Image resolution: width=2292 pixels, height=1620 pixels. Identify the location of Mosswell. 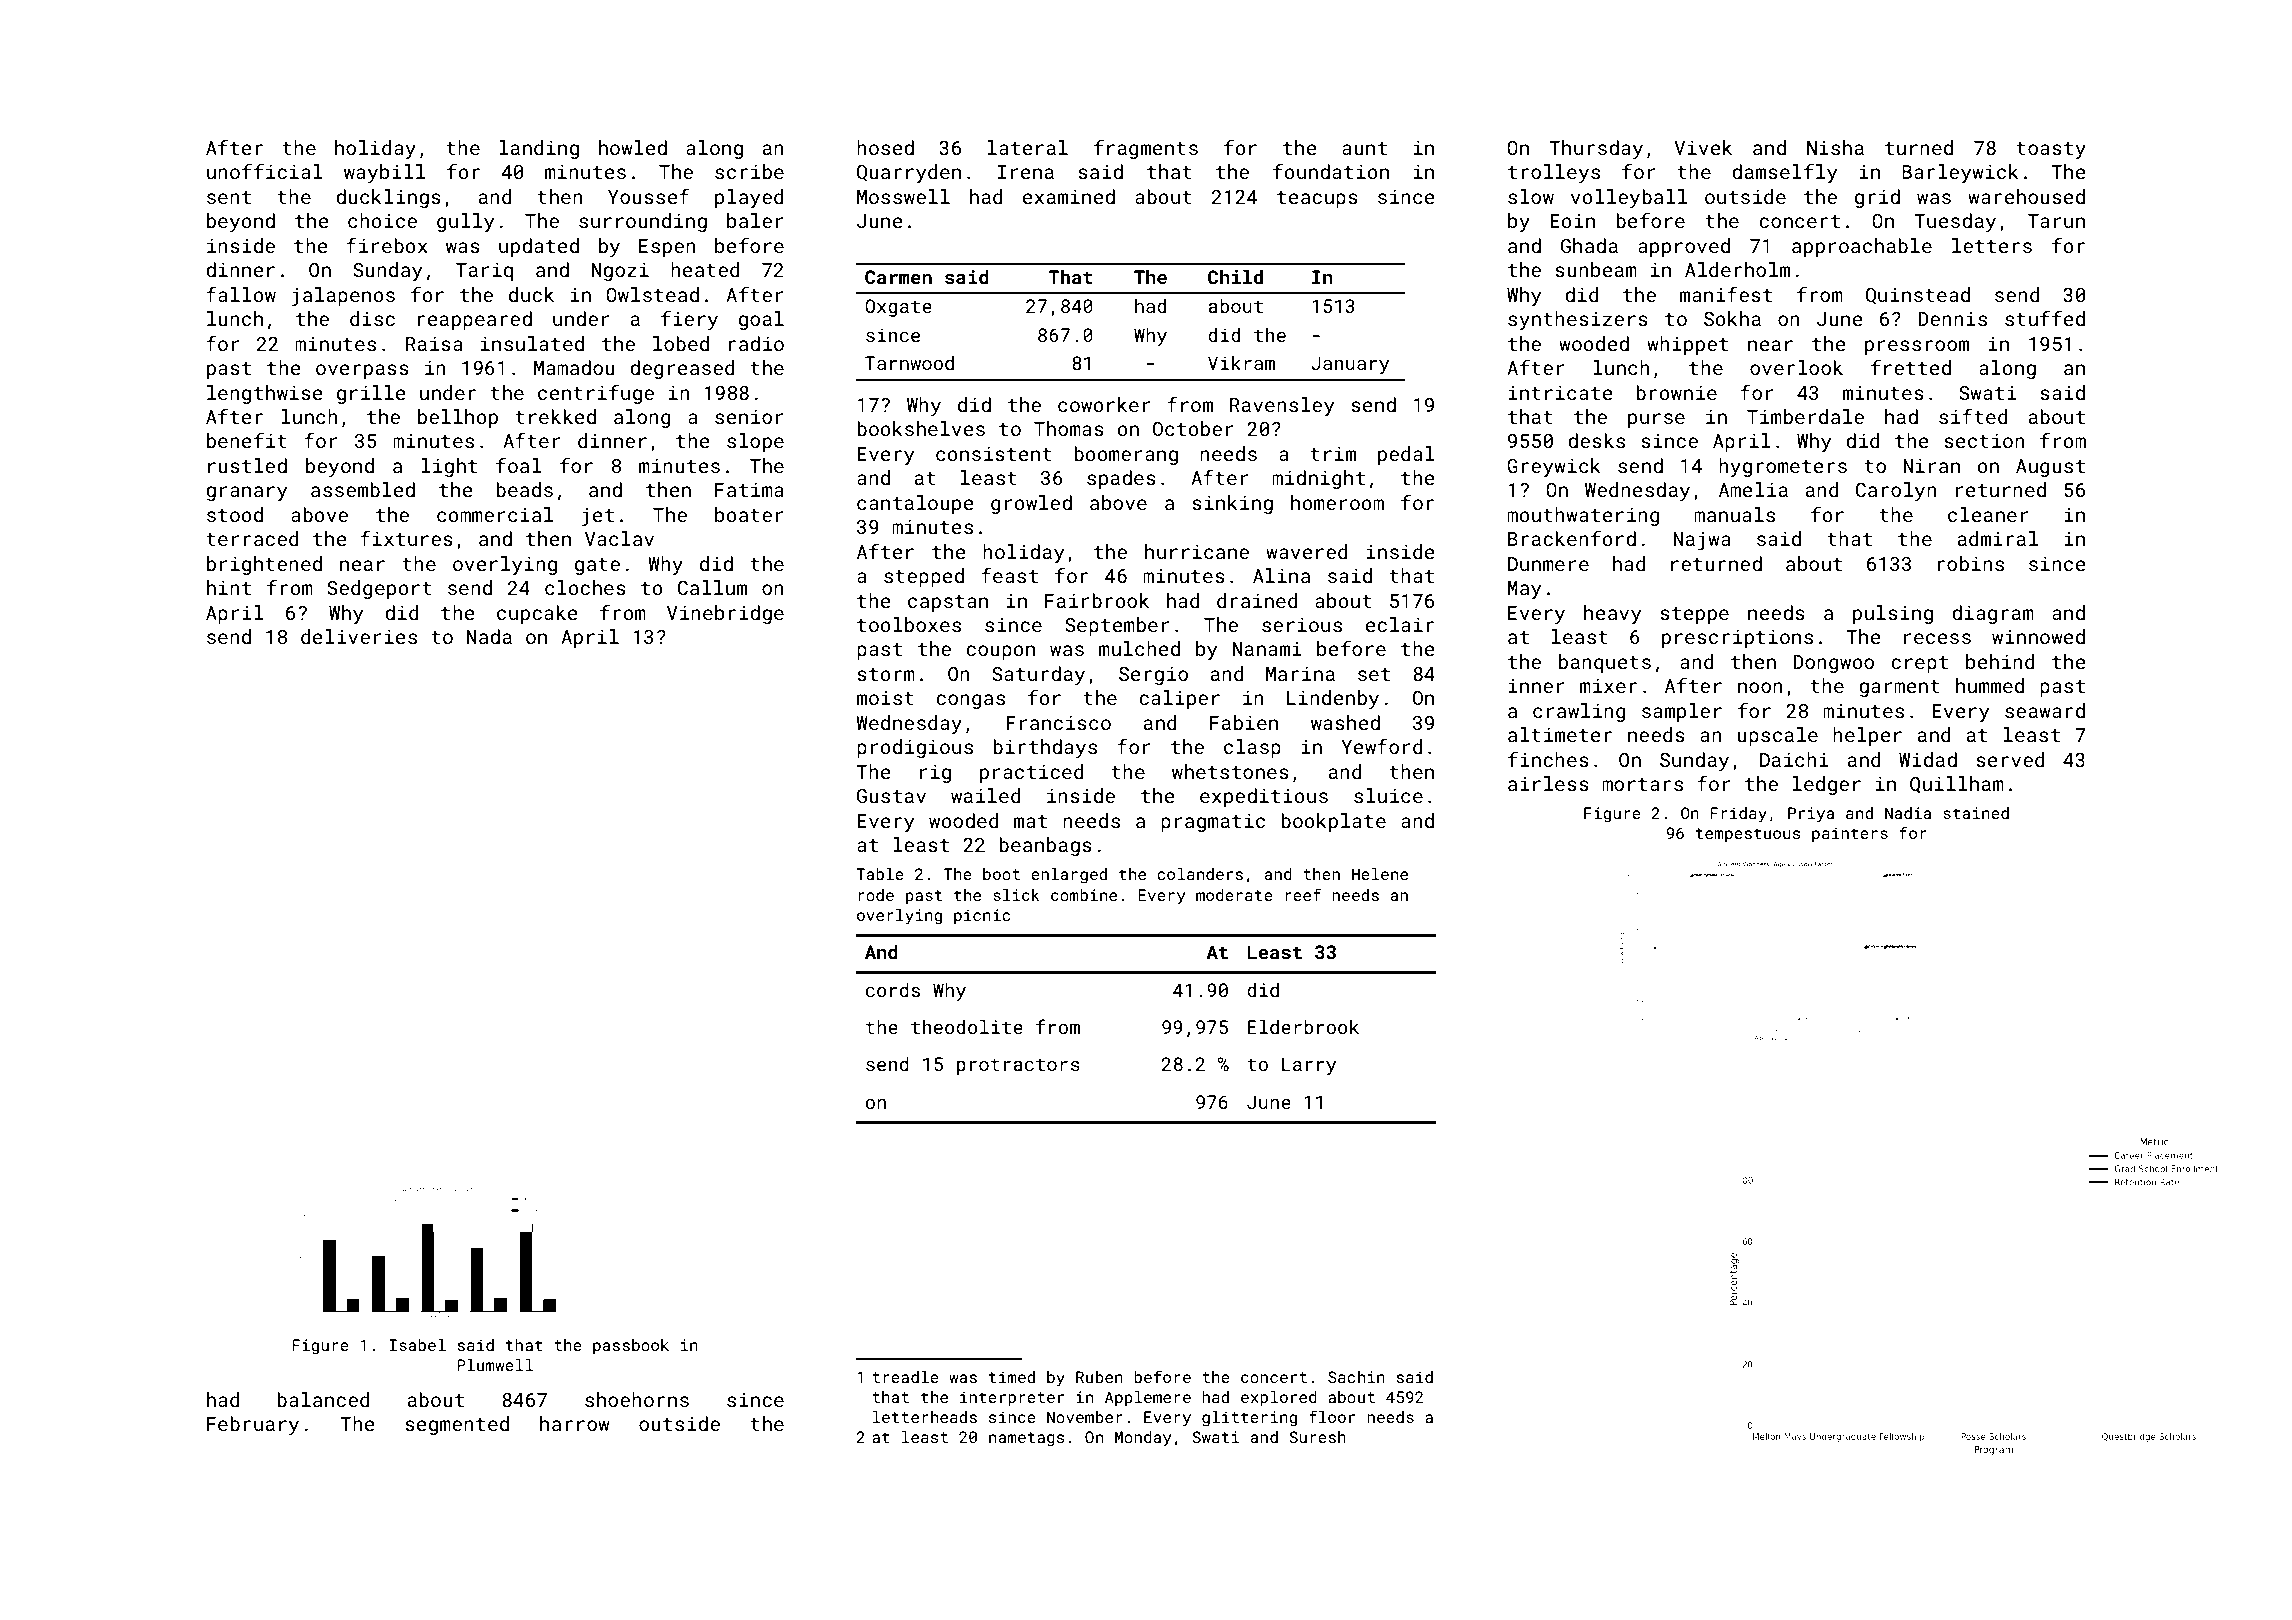
(903, 196).
